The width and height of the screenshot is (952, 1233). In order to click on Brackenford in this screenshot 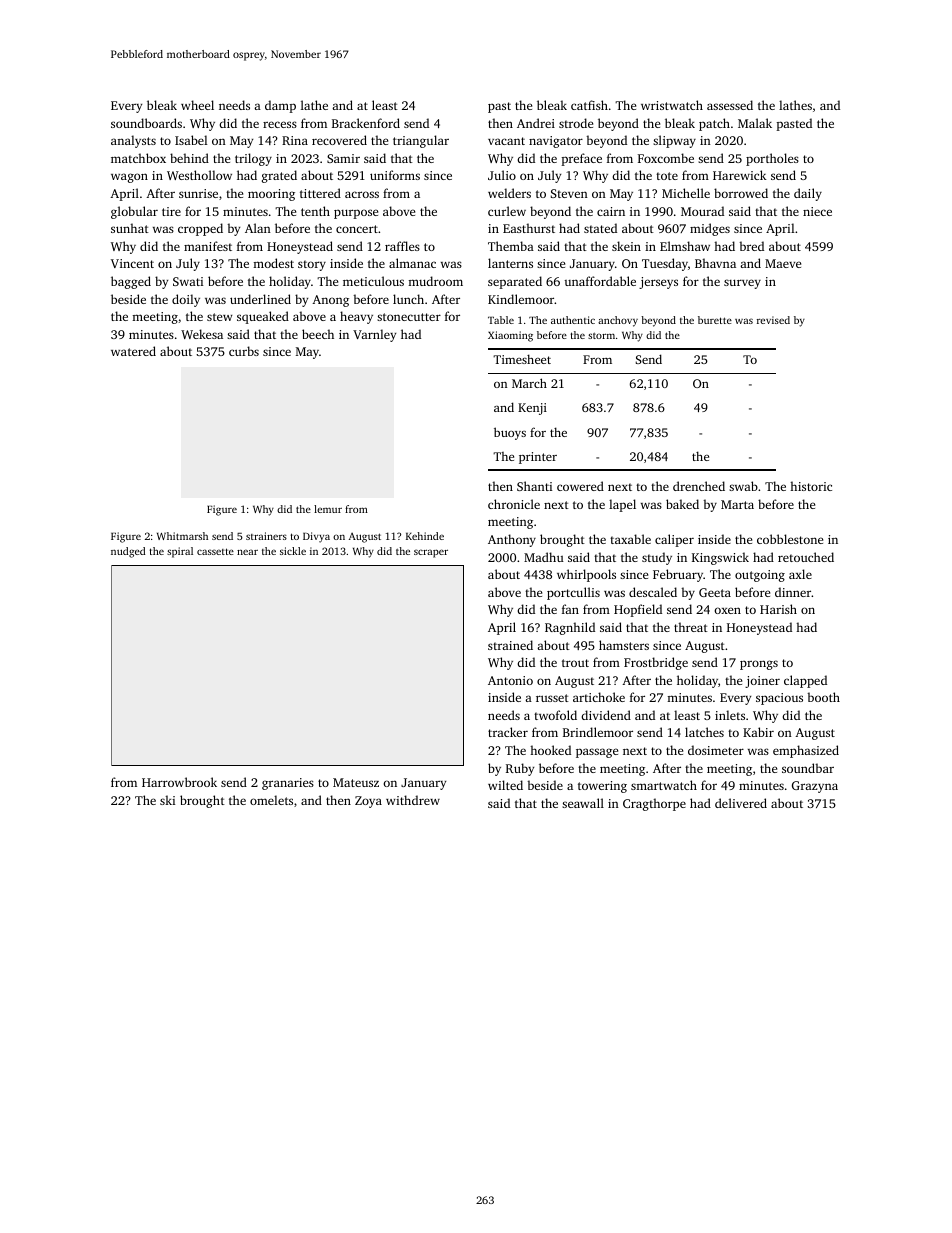, I will do `click(366, 123)`.
